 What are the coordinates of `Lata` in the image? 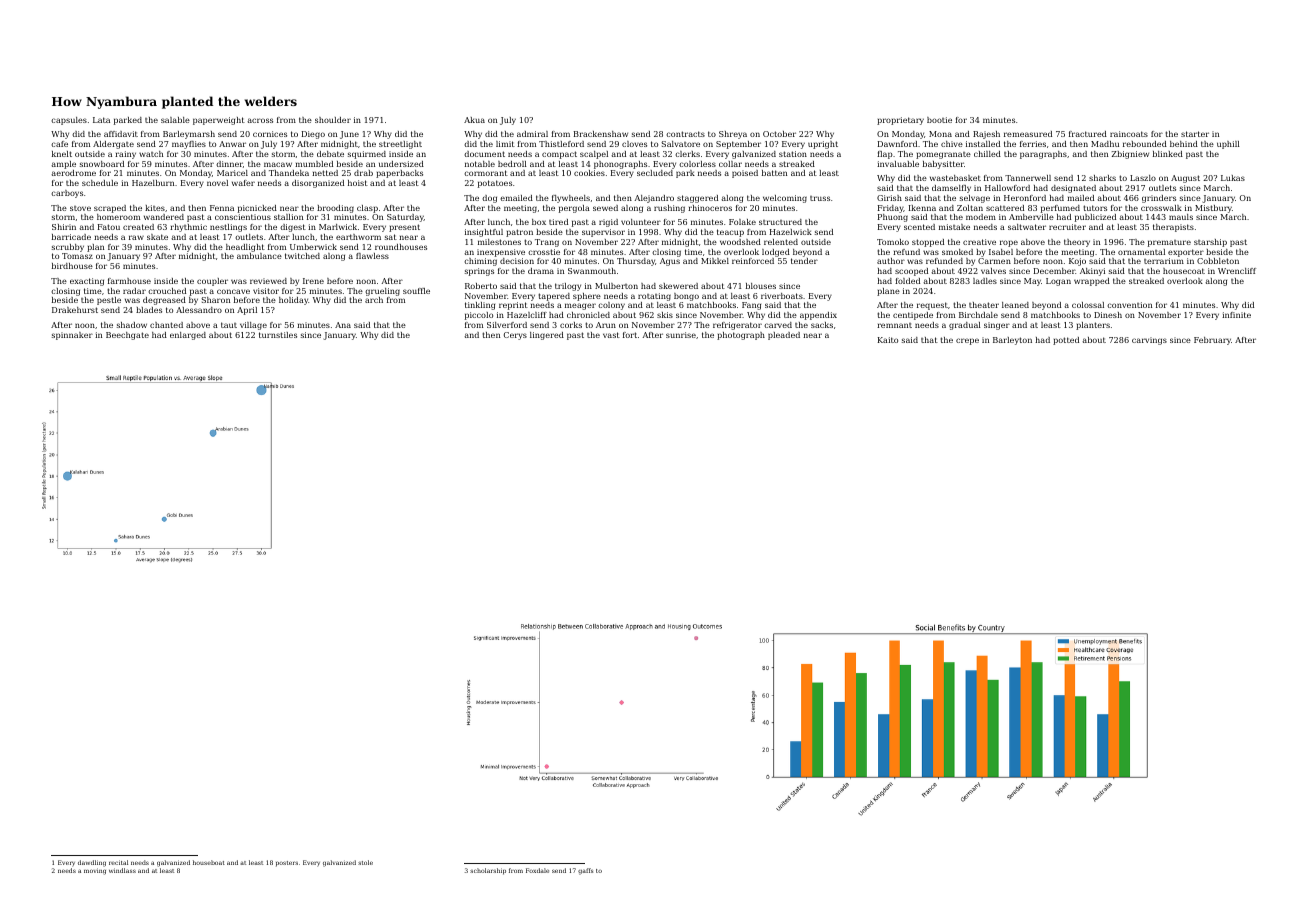 It's located at (101, 120).
